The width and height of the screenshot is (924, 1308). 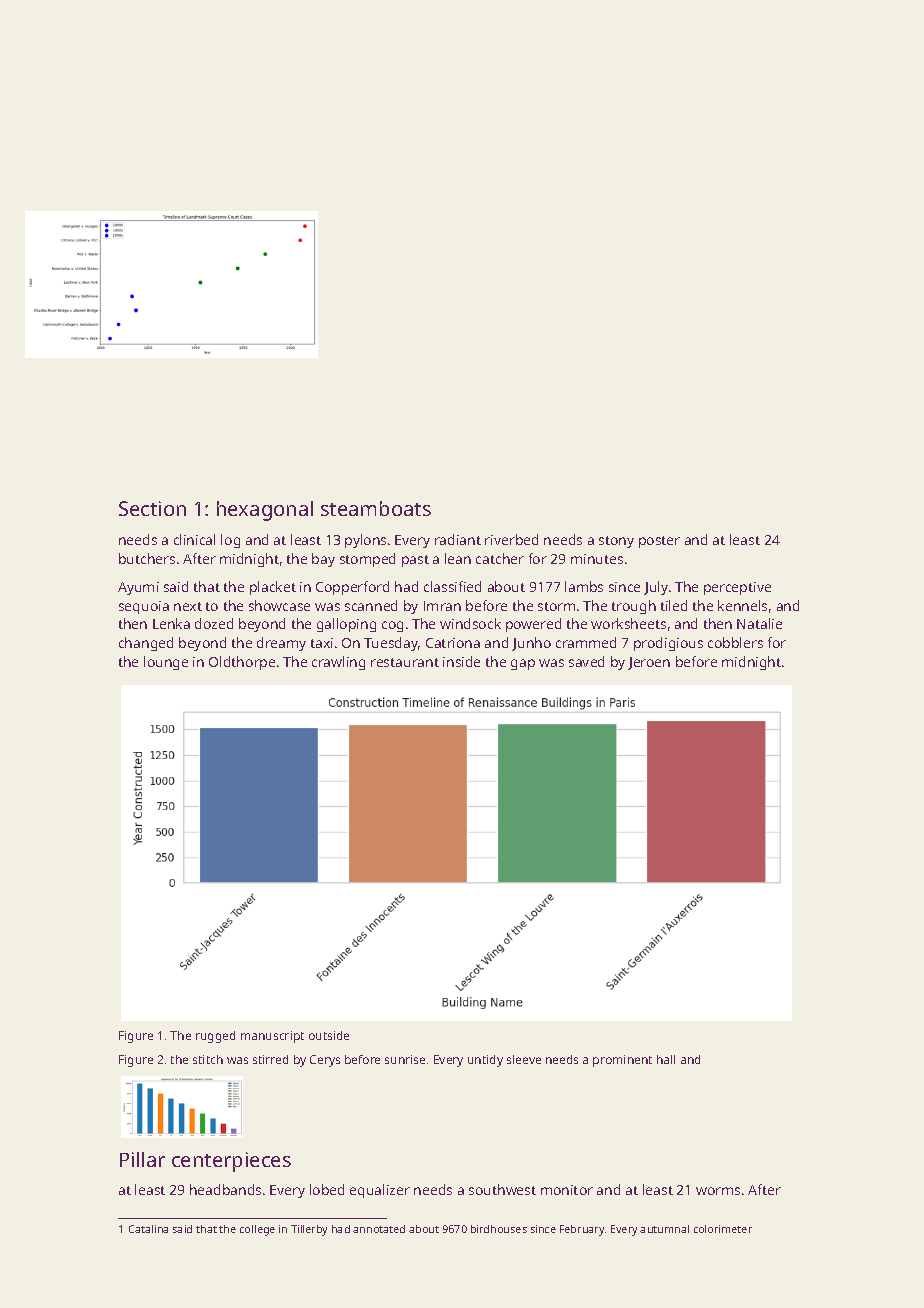 I want to click on birdhouses, so click(x=499, y=1229).
